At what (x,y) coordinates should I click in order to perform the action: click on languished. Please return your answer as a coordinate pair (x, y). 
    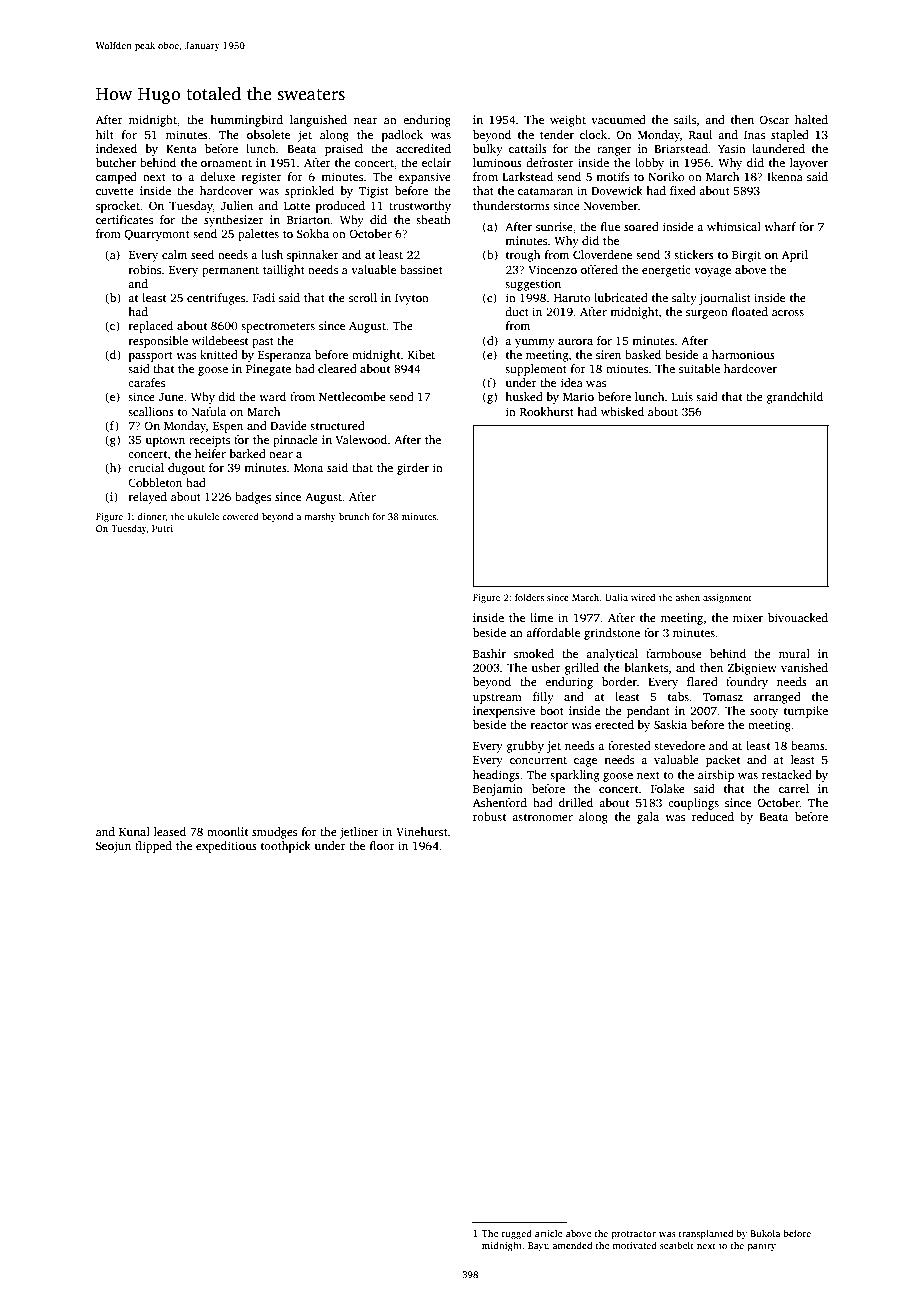
    Looking at the image, I should click on (318, 121).
